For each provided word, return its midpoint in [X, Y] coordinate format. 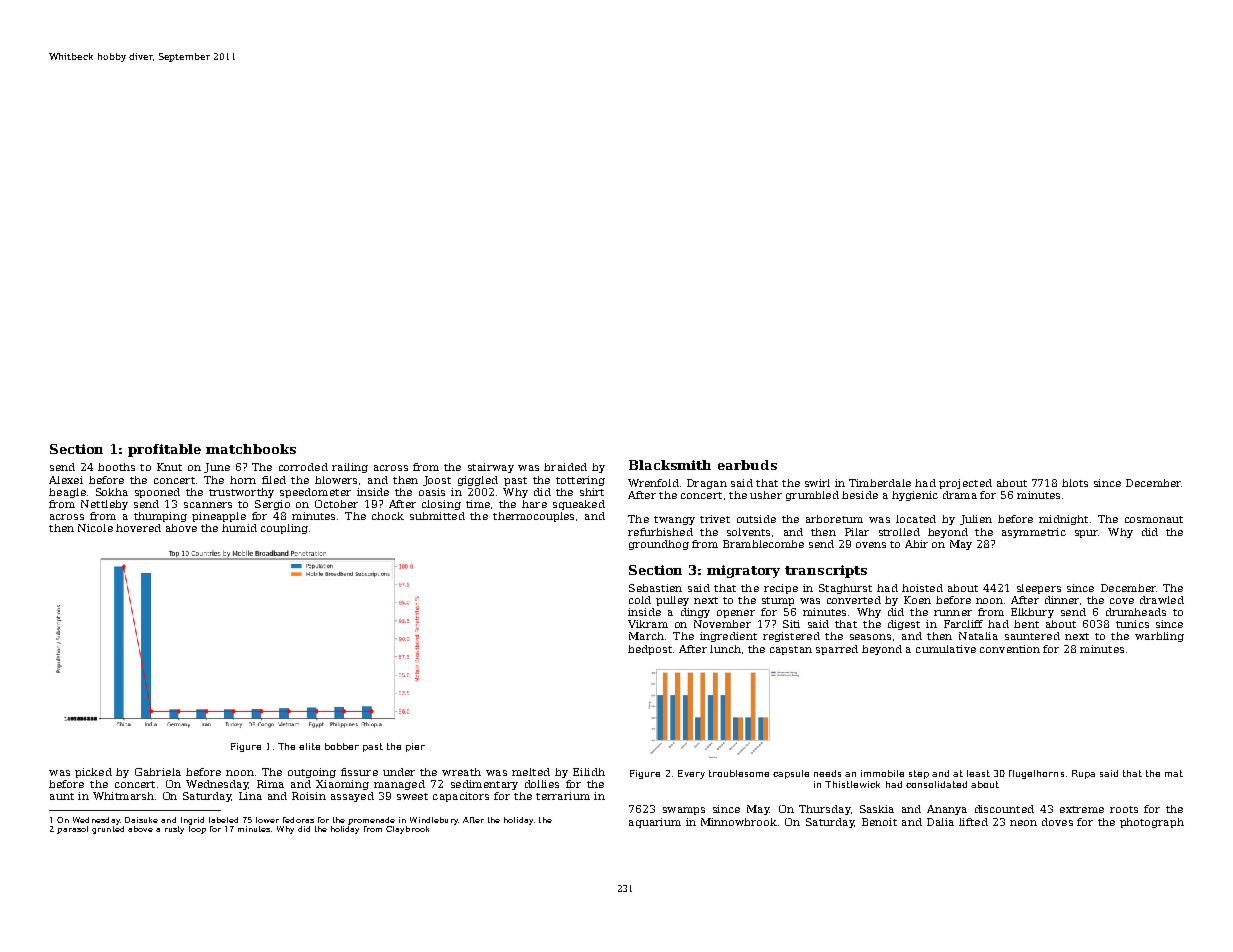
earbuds [747, 465]
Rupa [1083, 774]
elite [309, 746]
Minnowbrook [739, 822]
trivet [715, 519]
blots [1075, 483]
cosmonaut [1154, 519]
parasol [72, 830]
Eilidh [589, 772]
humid [239, 528]
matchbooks [251, 449]
